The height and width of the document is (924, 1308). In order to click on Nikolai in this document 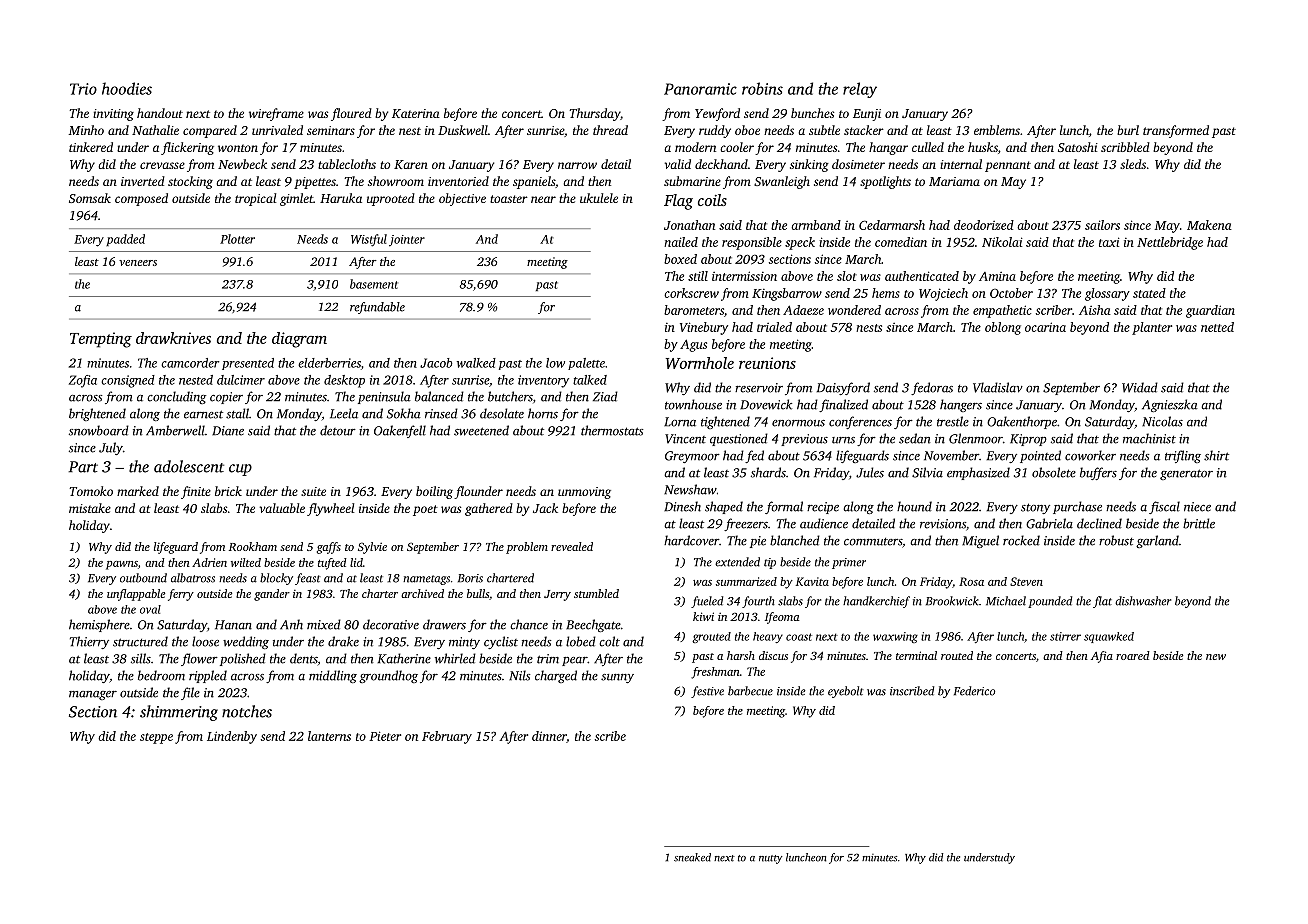, I will do `click(1002, 242)`.
